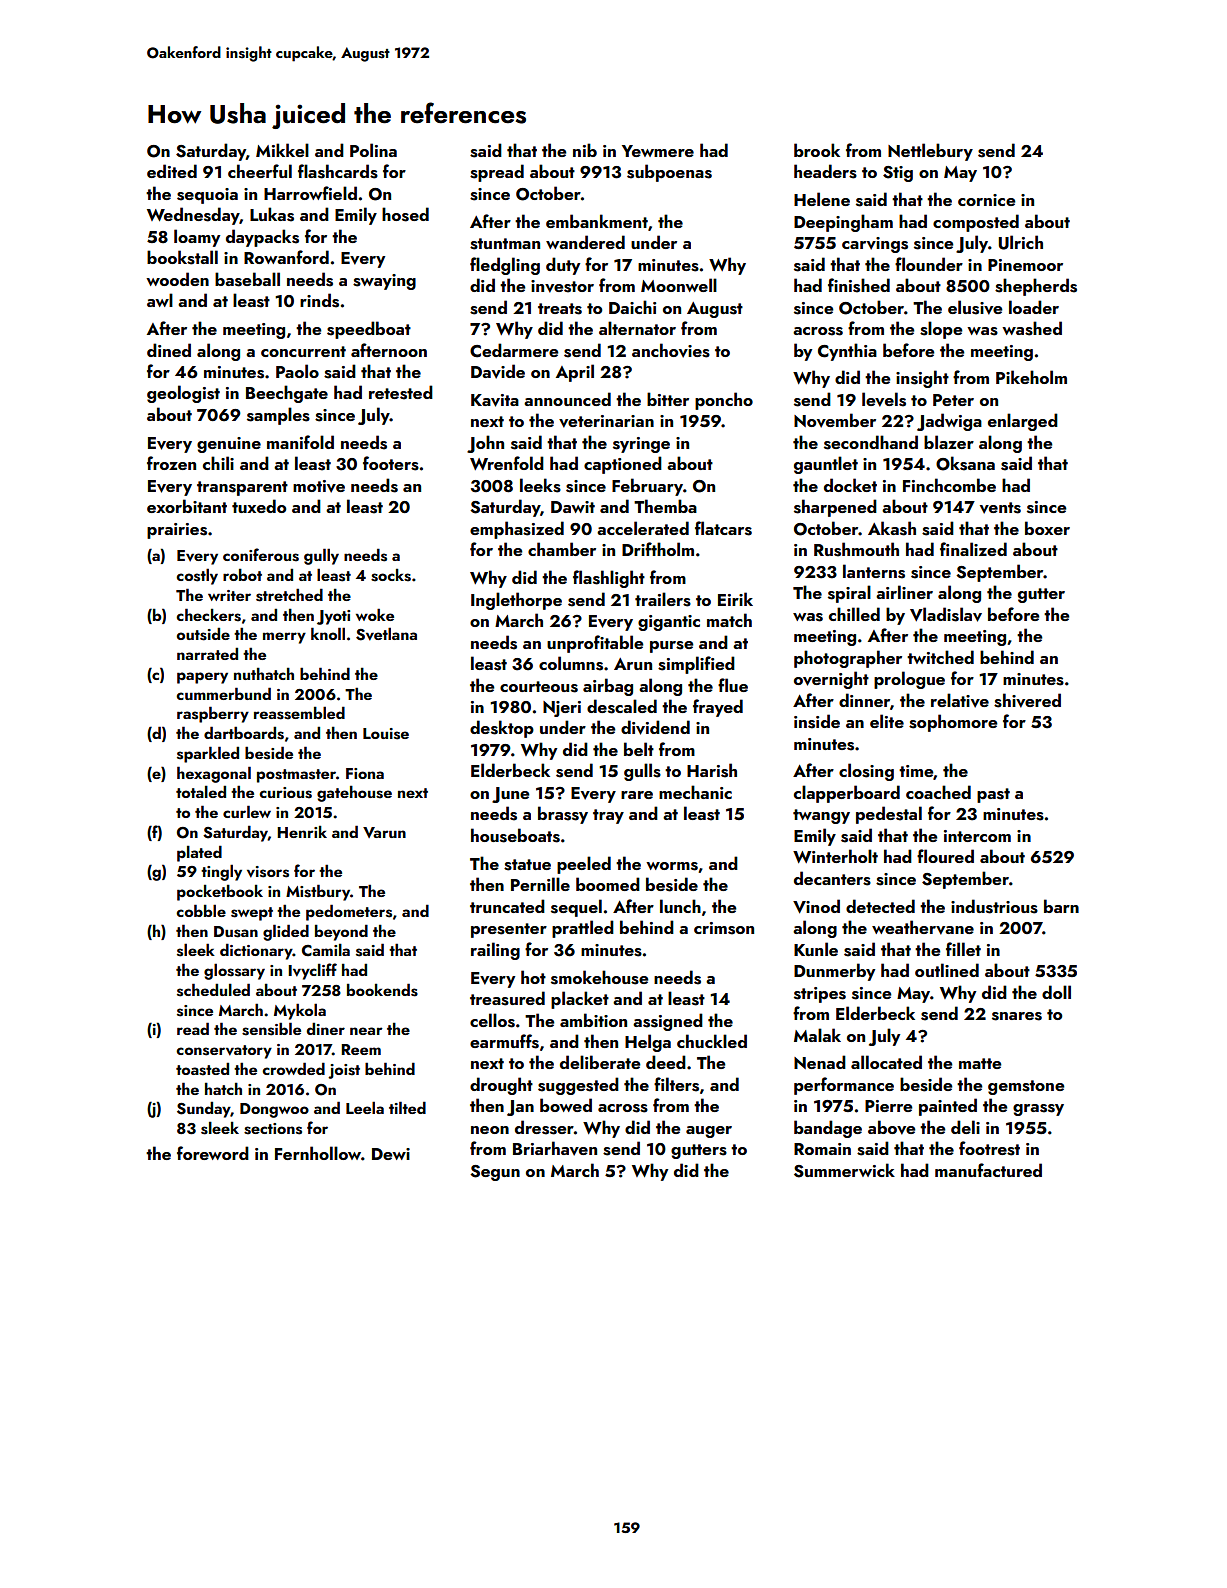 The width and height of the page is (1227, 1588). Describe the element at coordinates (318, 1153) in the page. I see `Fernhollow` at that location.
